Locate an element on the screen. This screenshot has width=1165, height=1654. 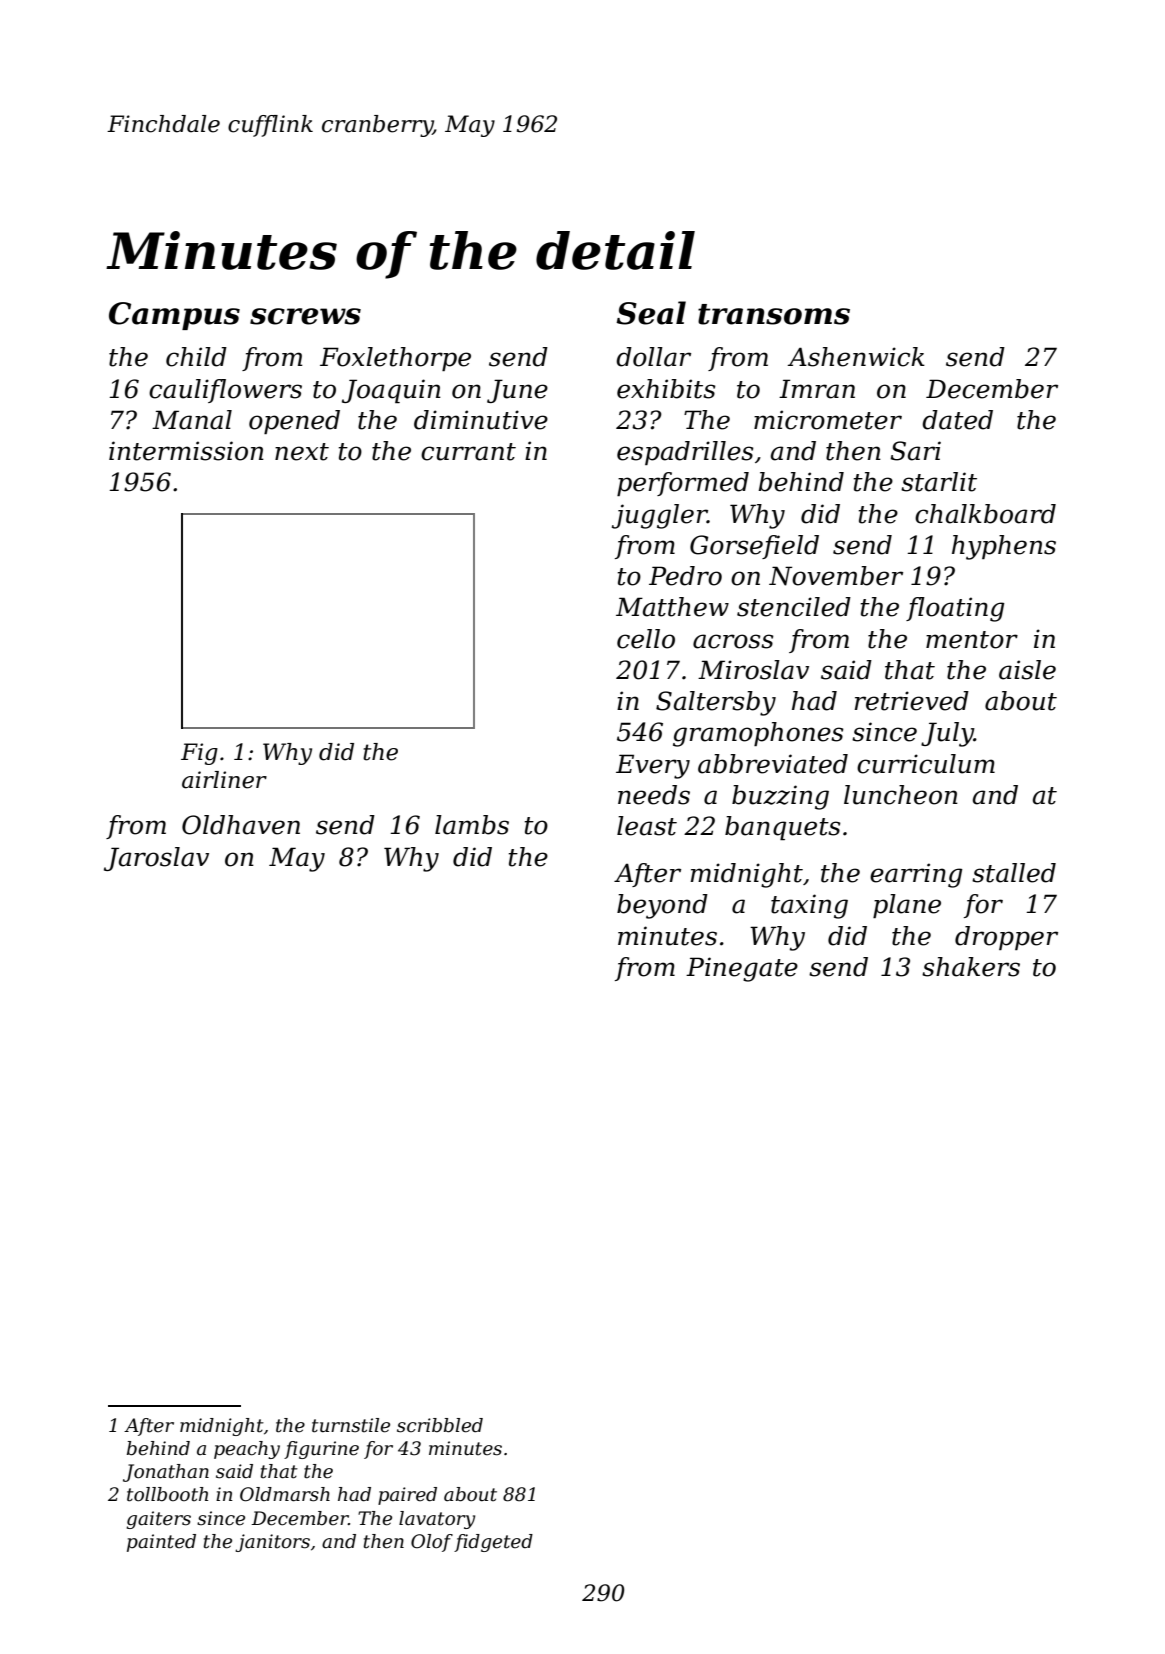
shakers is located at coordinates (971, 967).
